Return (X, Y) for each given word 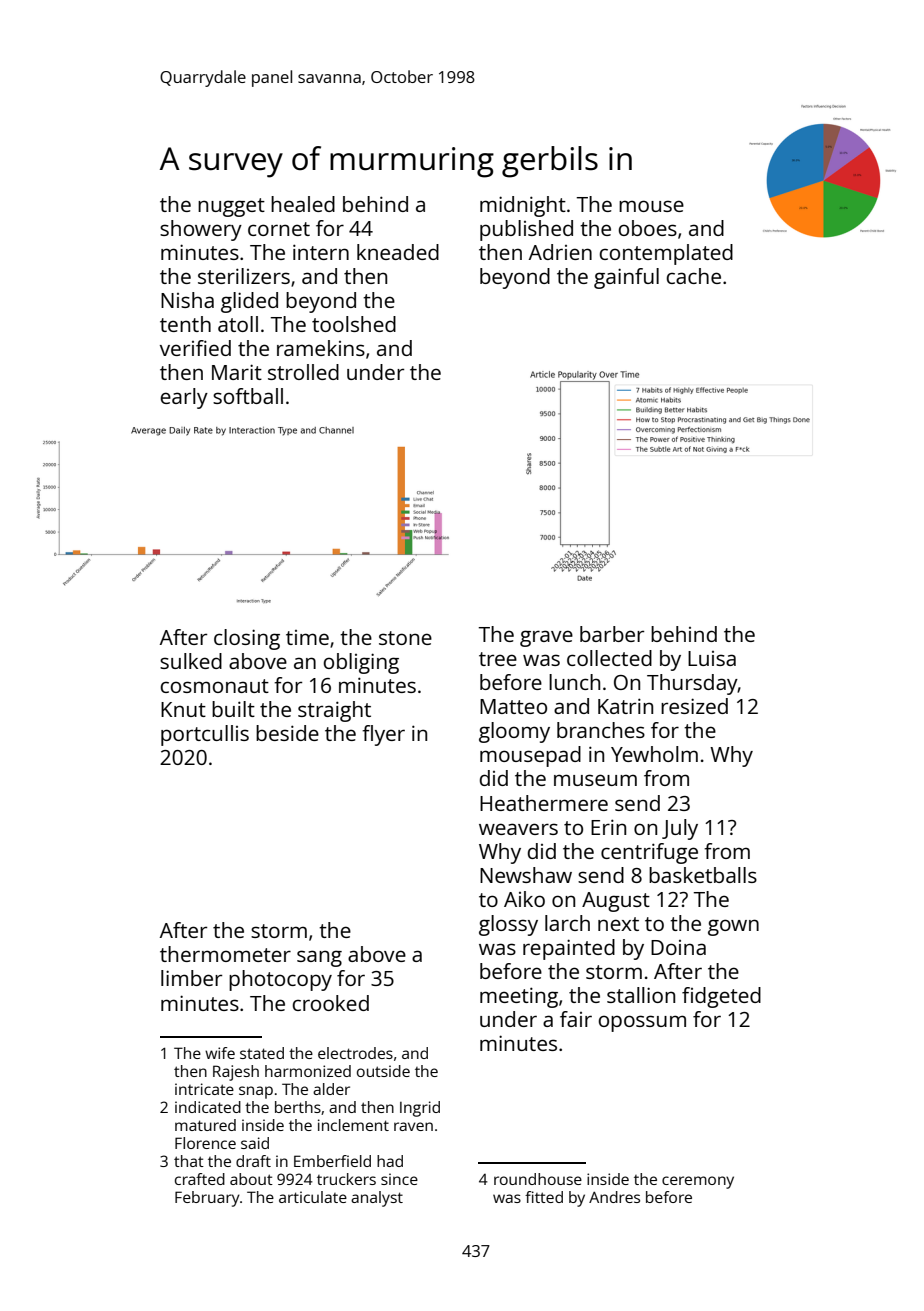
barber (612, 634)
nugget (231, 207)
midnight (523, 206)
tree (498, 659)
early (184, 398)
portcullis (205, 735)
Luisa (712, 658)
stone (405, 638)
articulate (313, 1197)
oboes (647, 228)
